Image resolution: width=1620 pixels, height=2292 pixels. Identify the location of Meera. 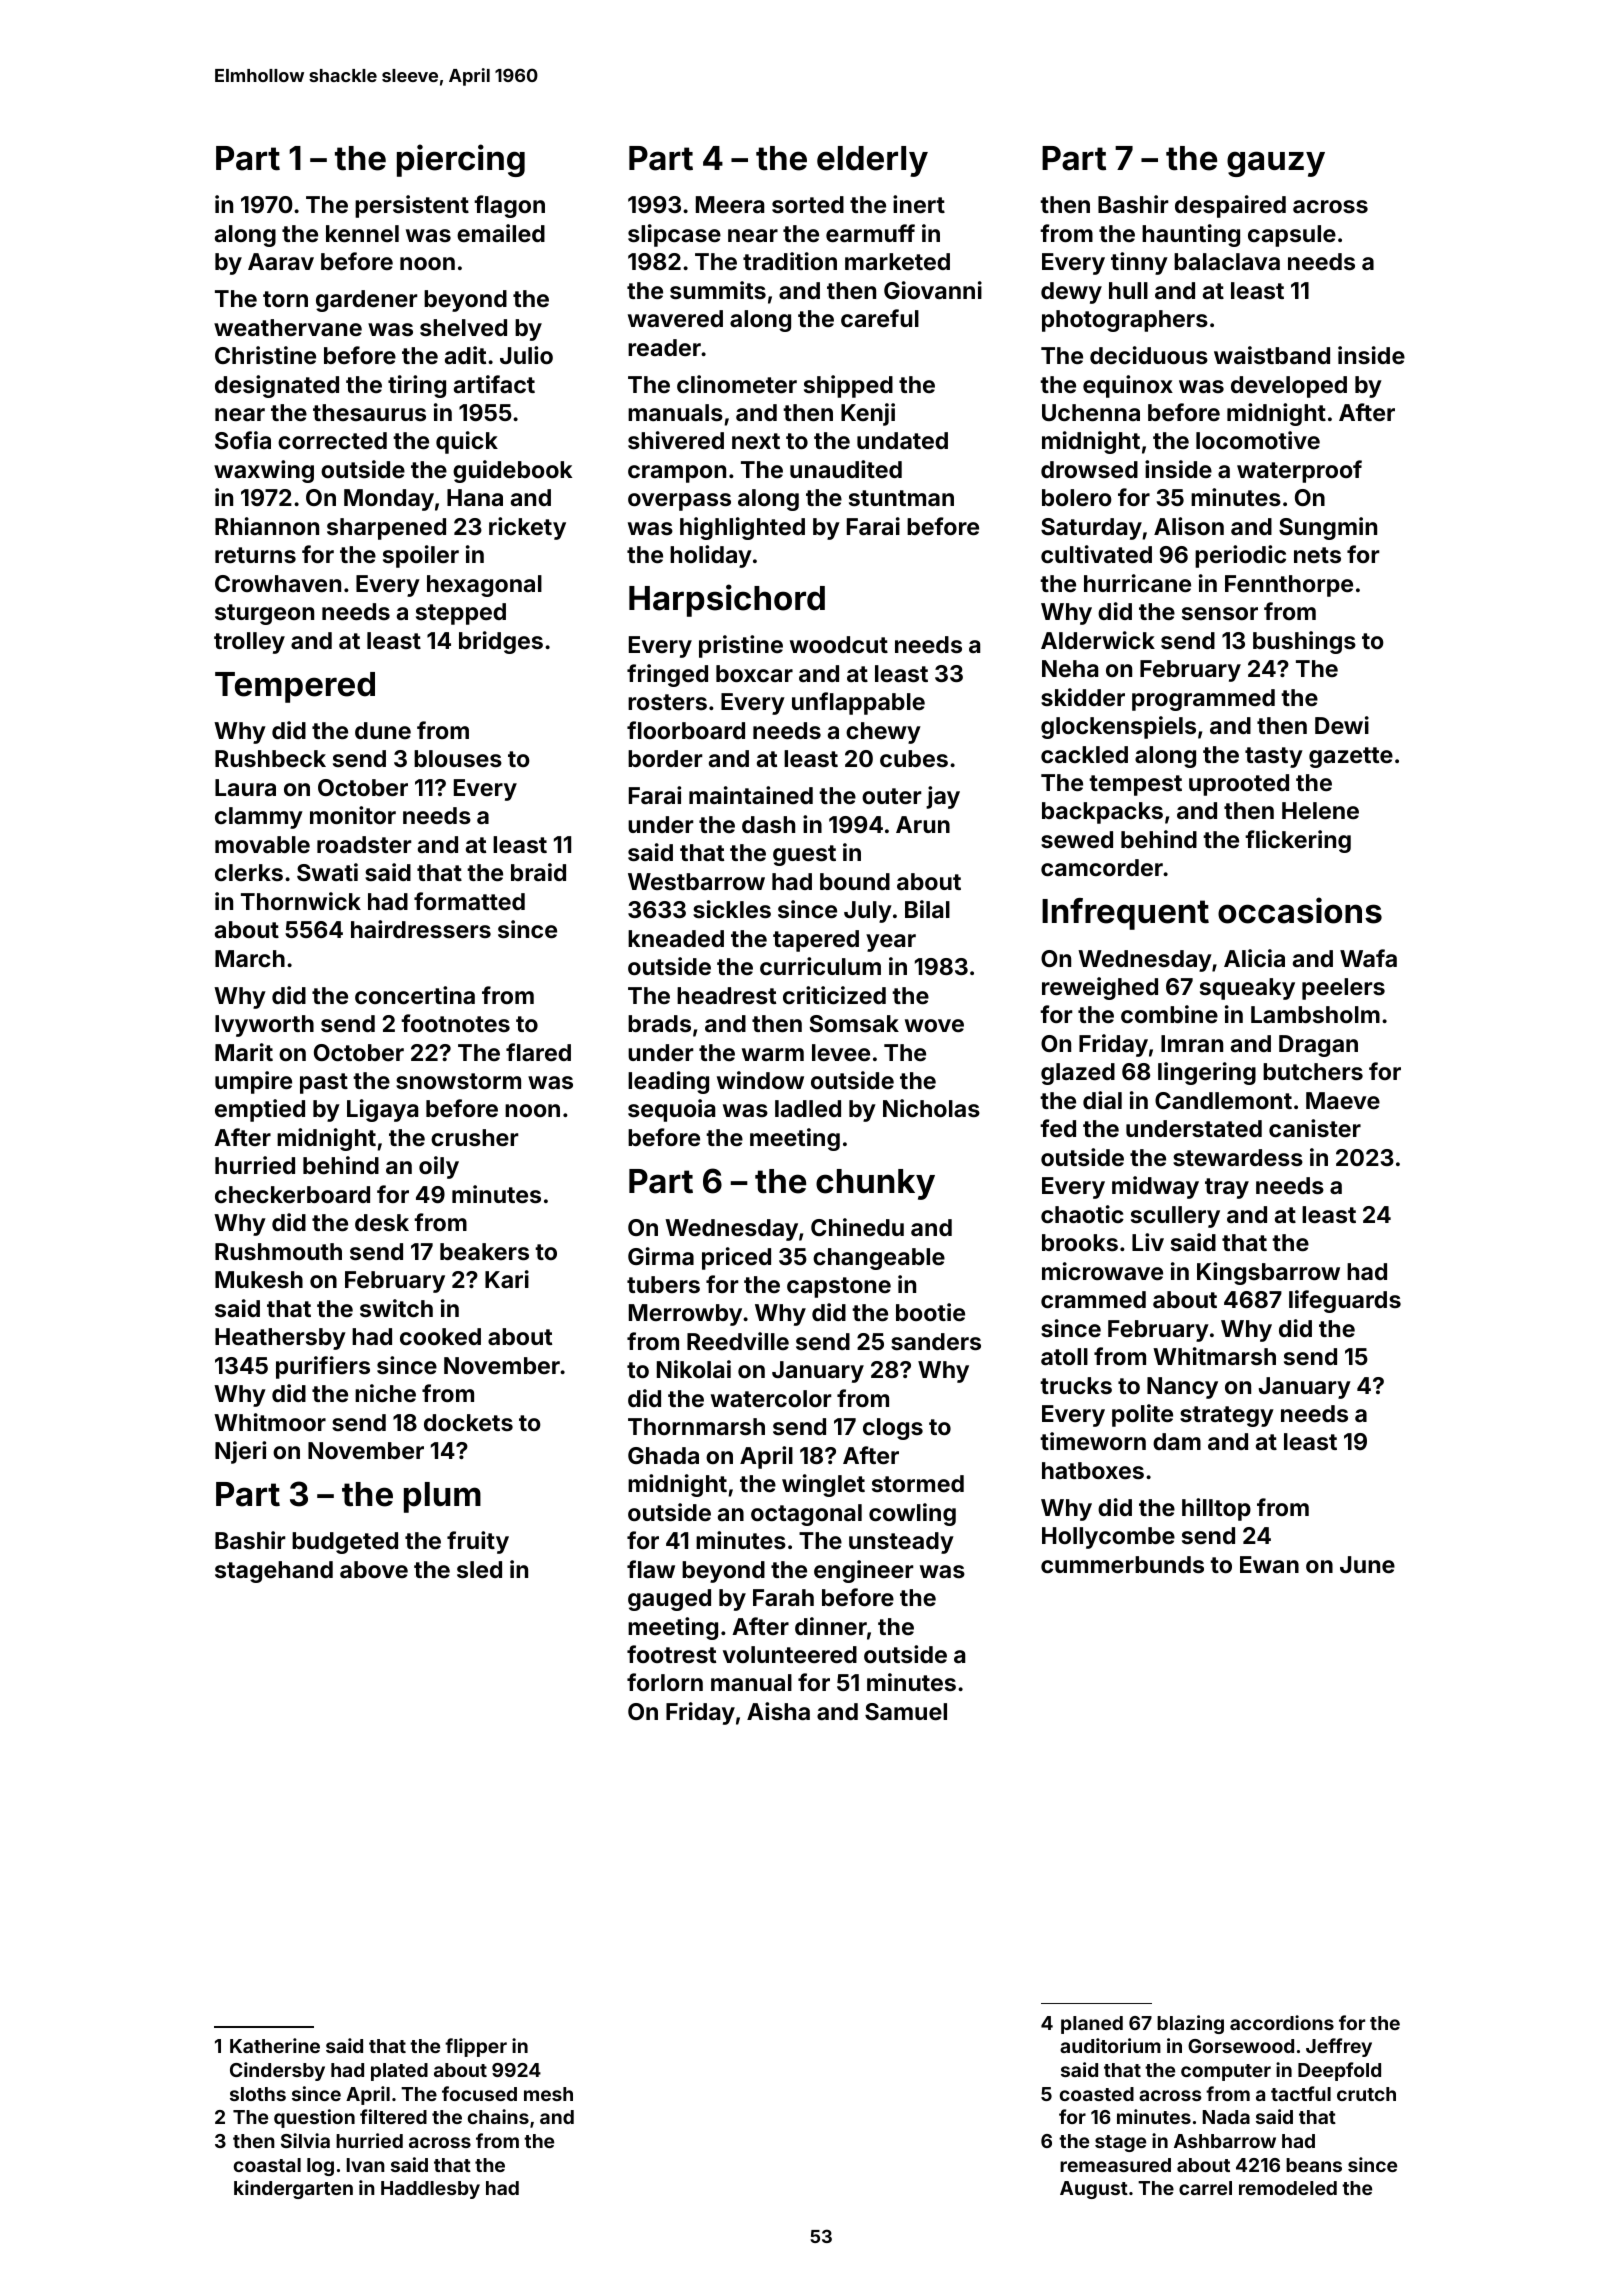
(730, 204).
